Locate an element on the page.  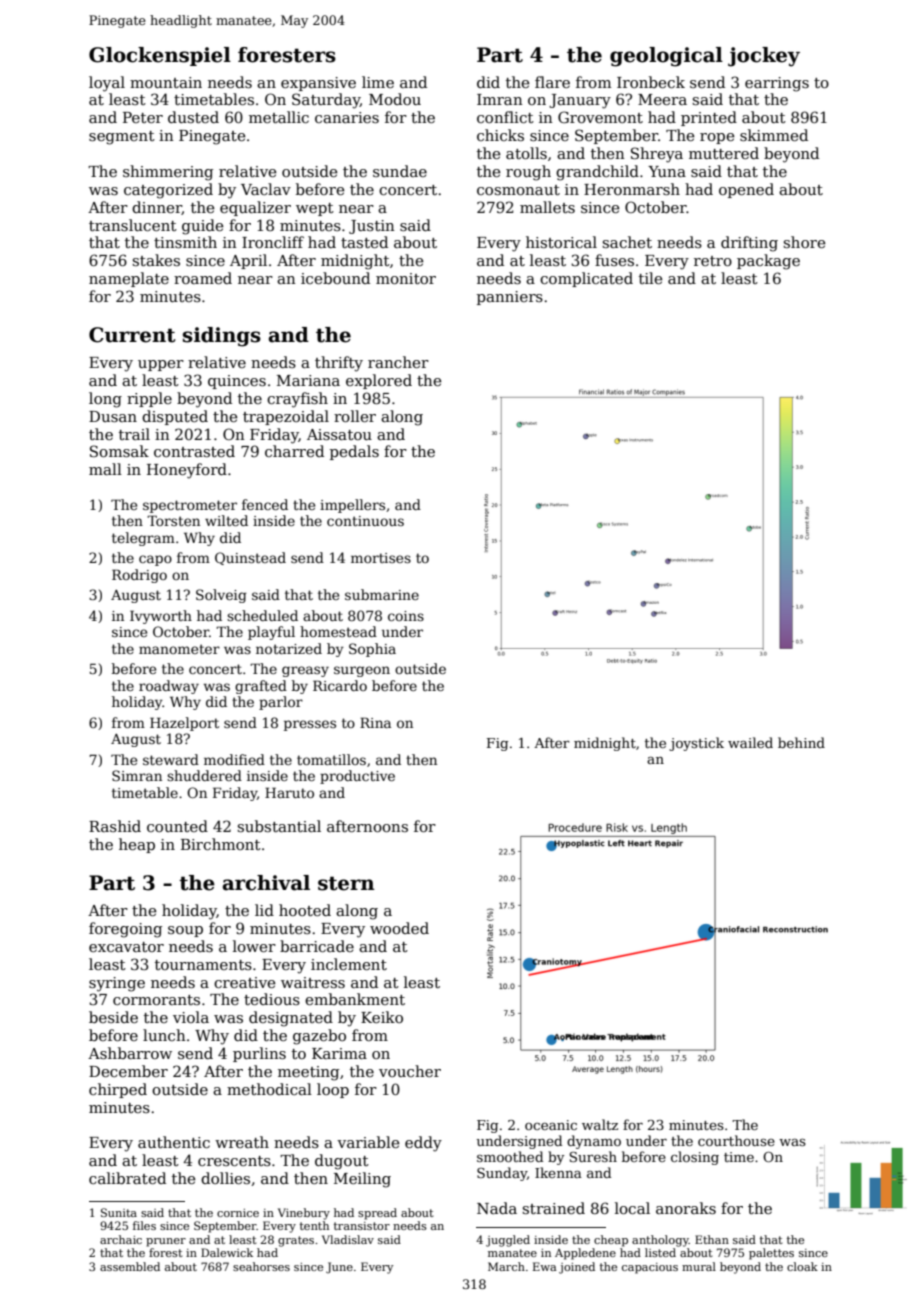
telegram is located at coordinates (143, 539).
